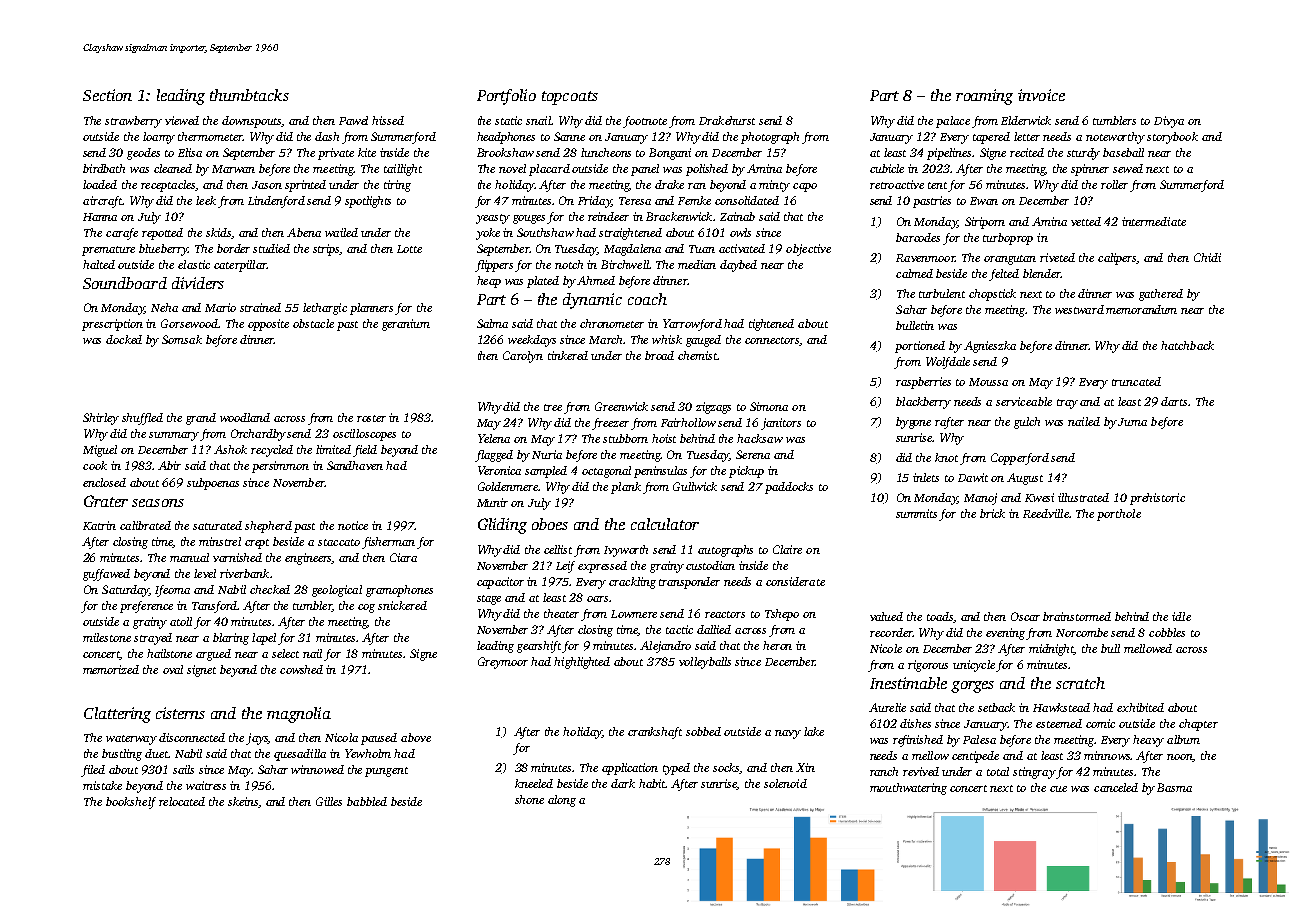  I want to click on Portfolio, so click(506, 97).
